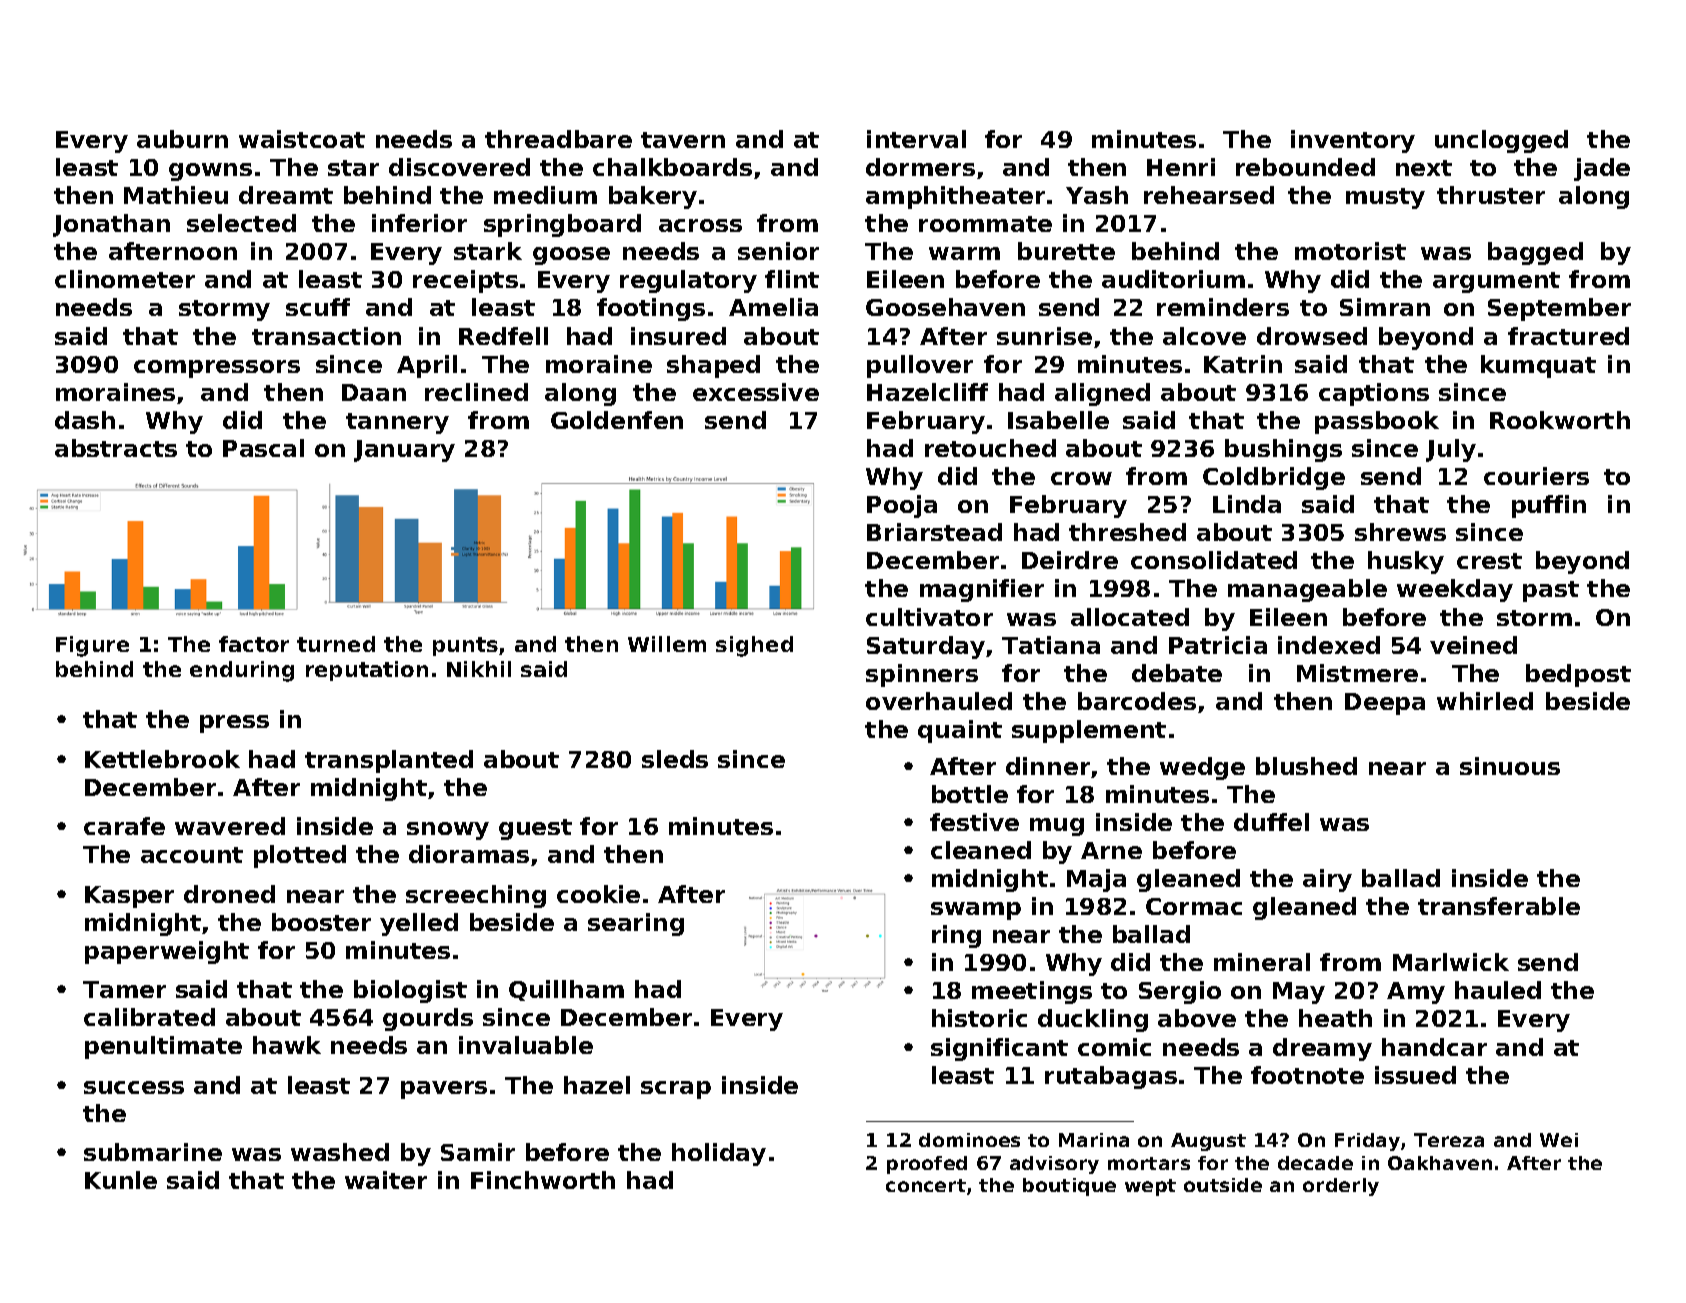  I want to click on sleds, so click(675, 759).
